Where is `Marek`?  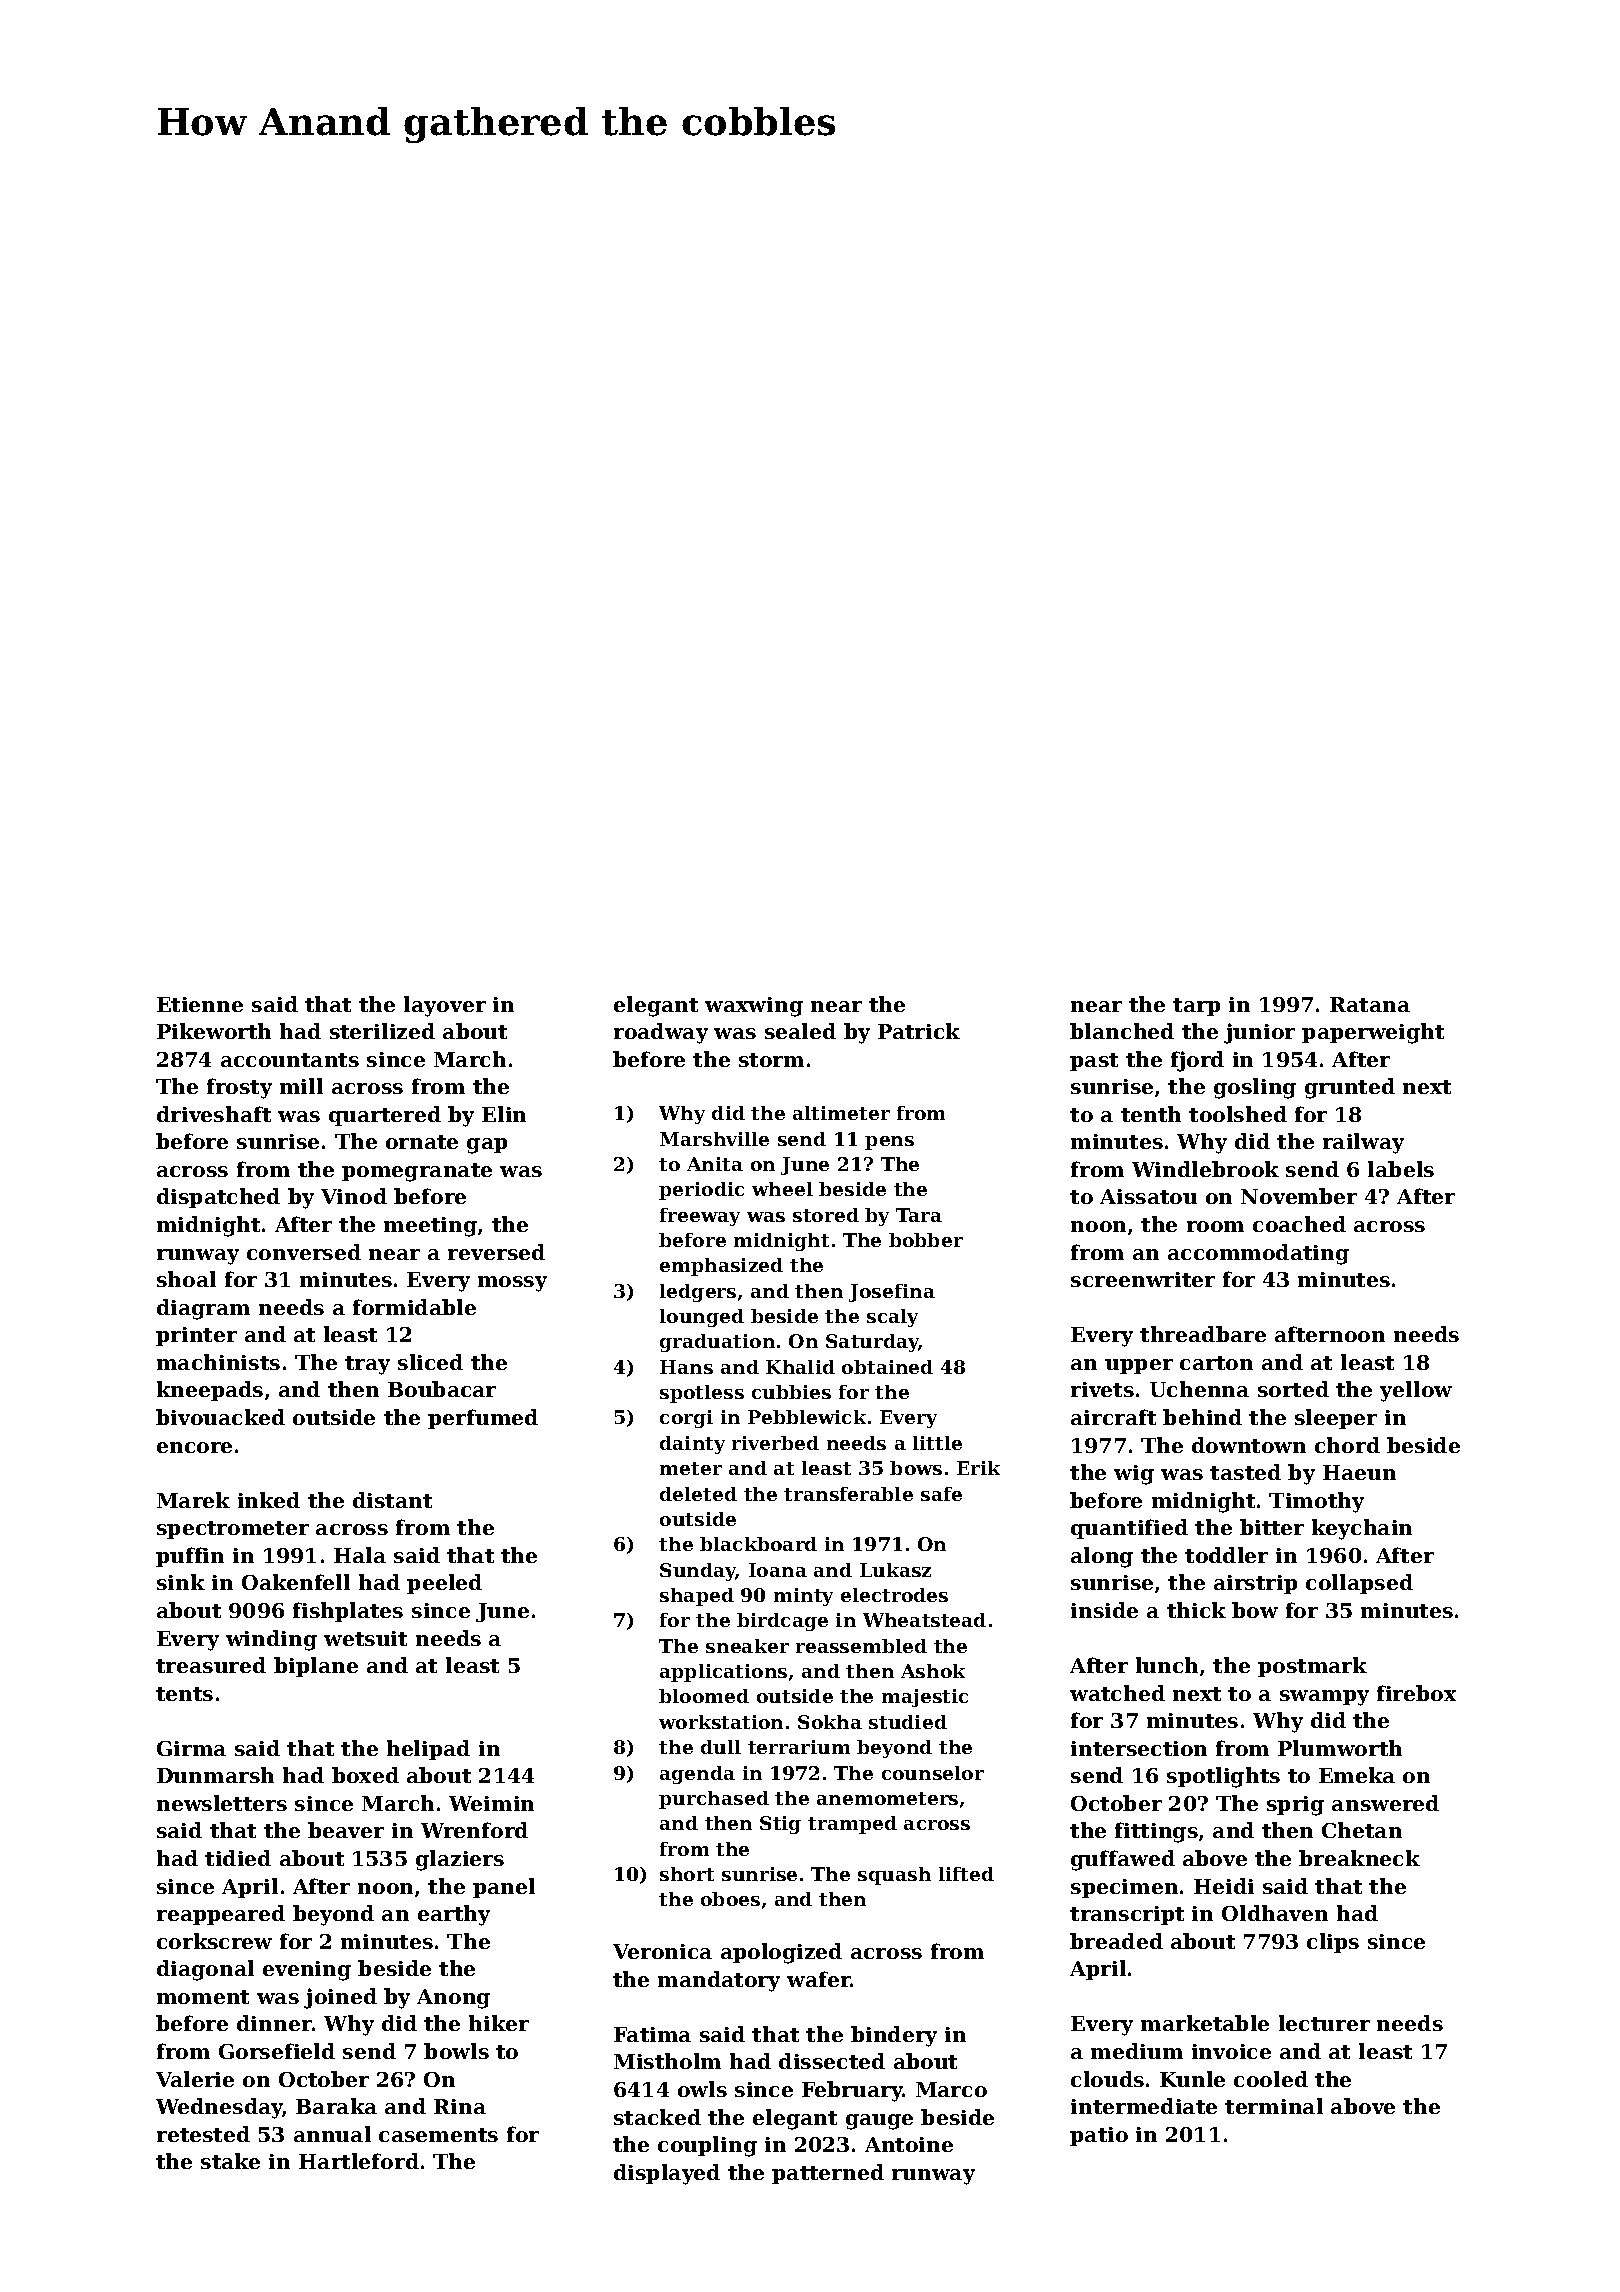
Marek is located at coordinates (193, 1500).
